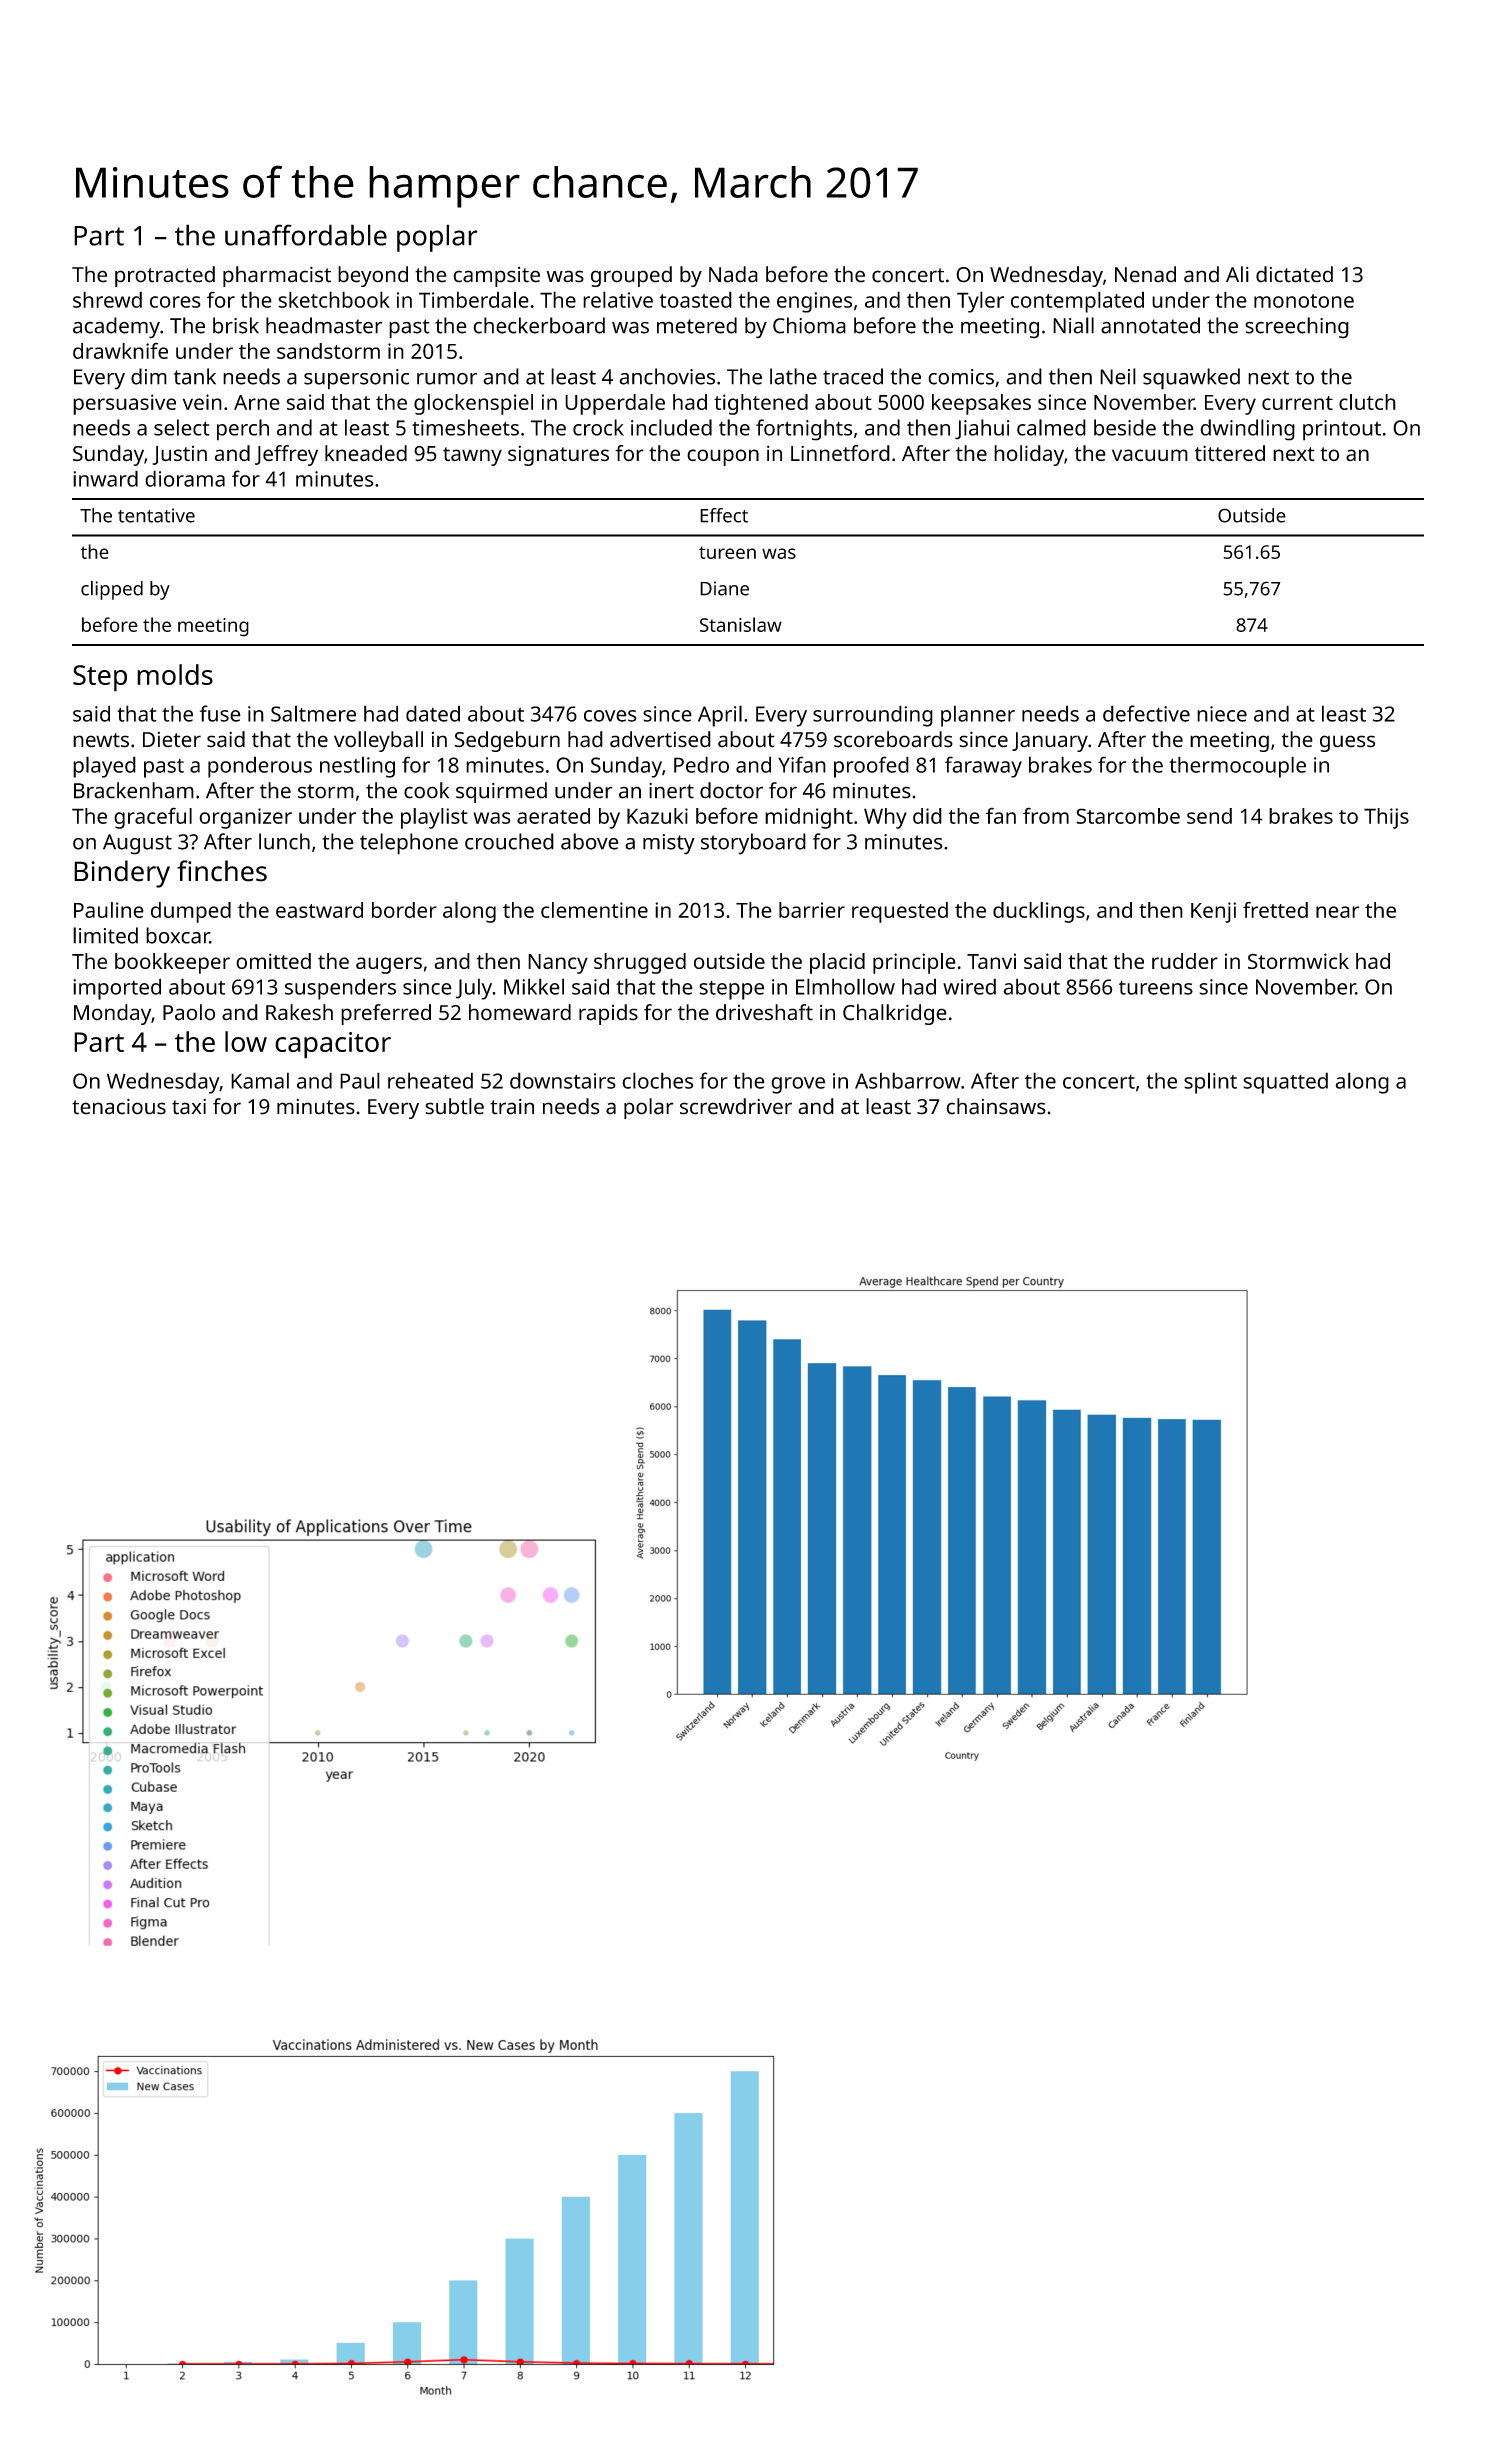  I want to click on requested, so click(900, 912).
